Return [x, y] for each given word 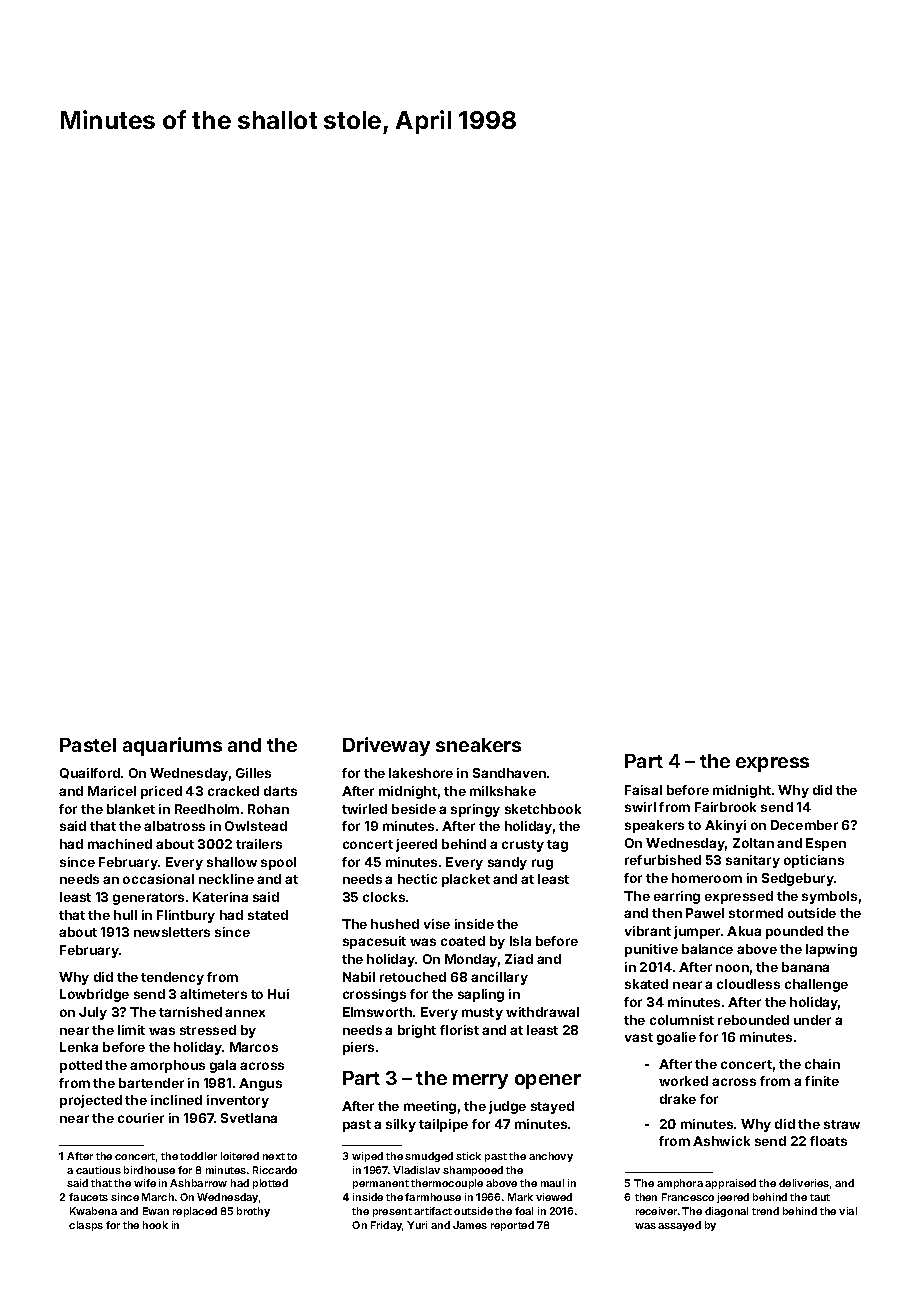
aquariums [172, 746]
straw [842, 1124]
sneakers [478, 745]
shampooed [473, 1171]
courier [141, 1118]
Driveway [386, 746]
